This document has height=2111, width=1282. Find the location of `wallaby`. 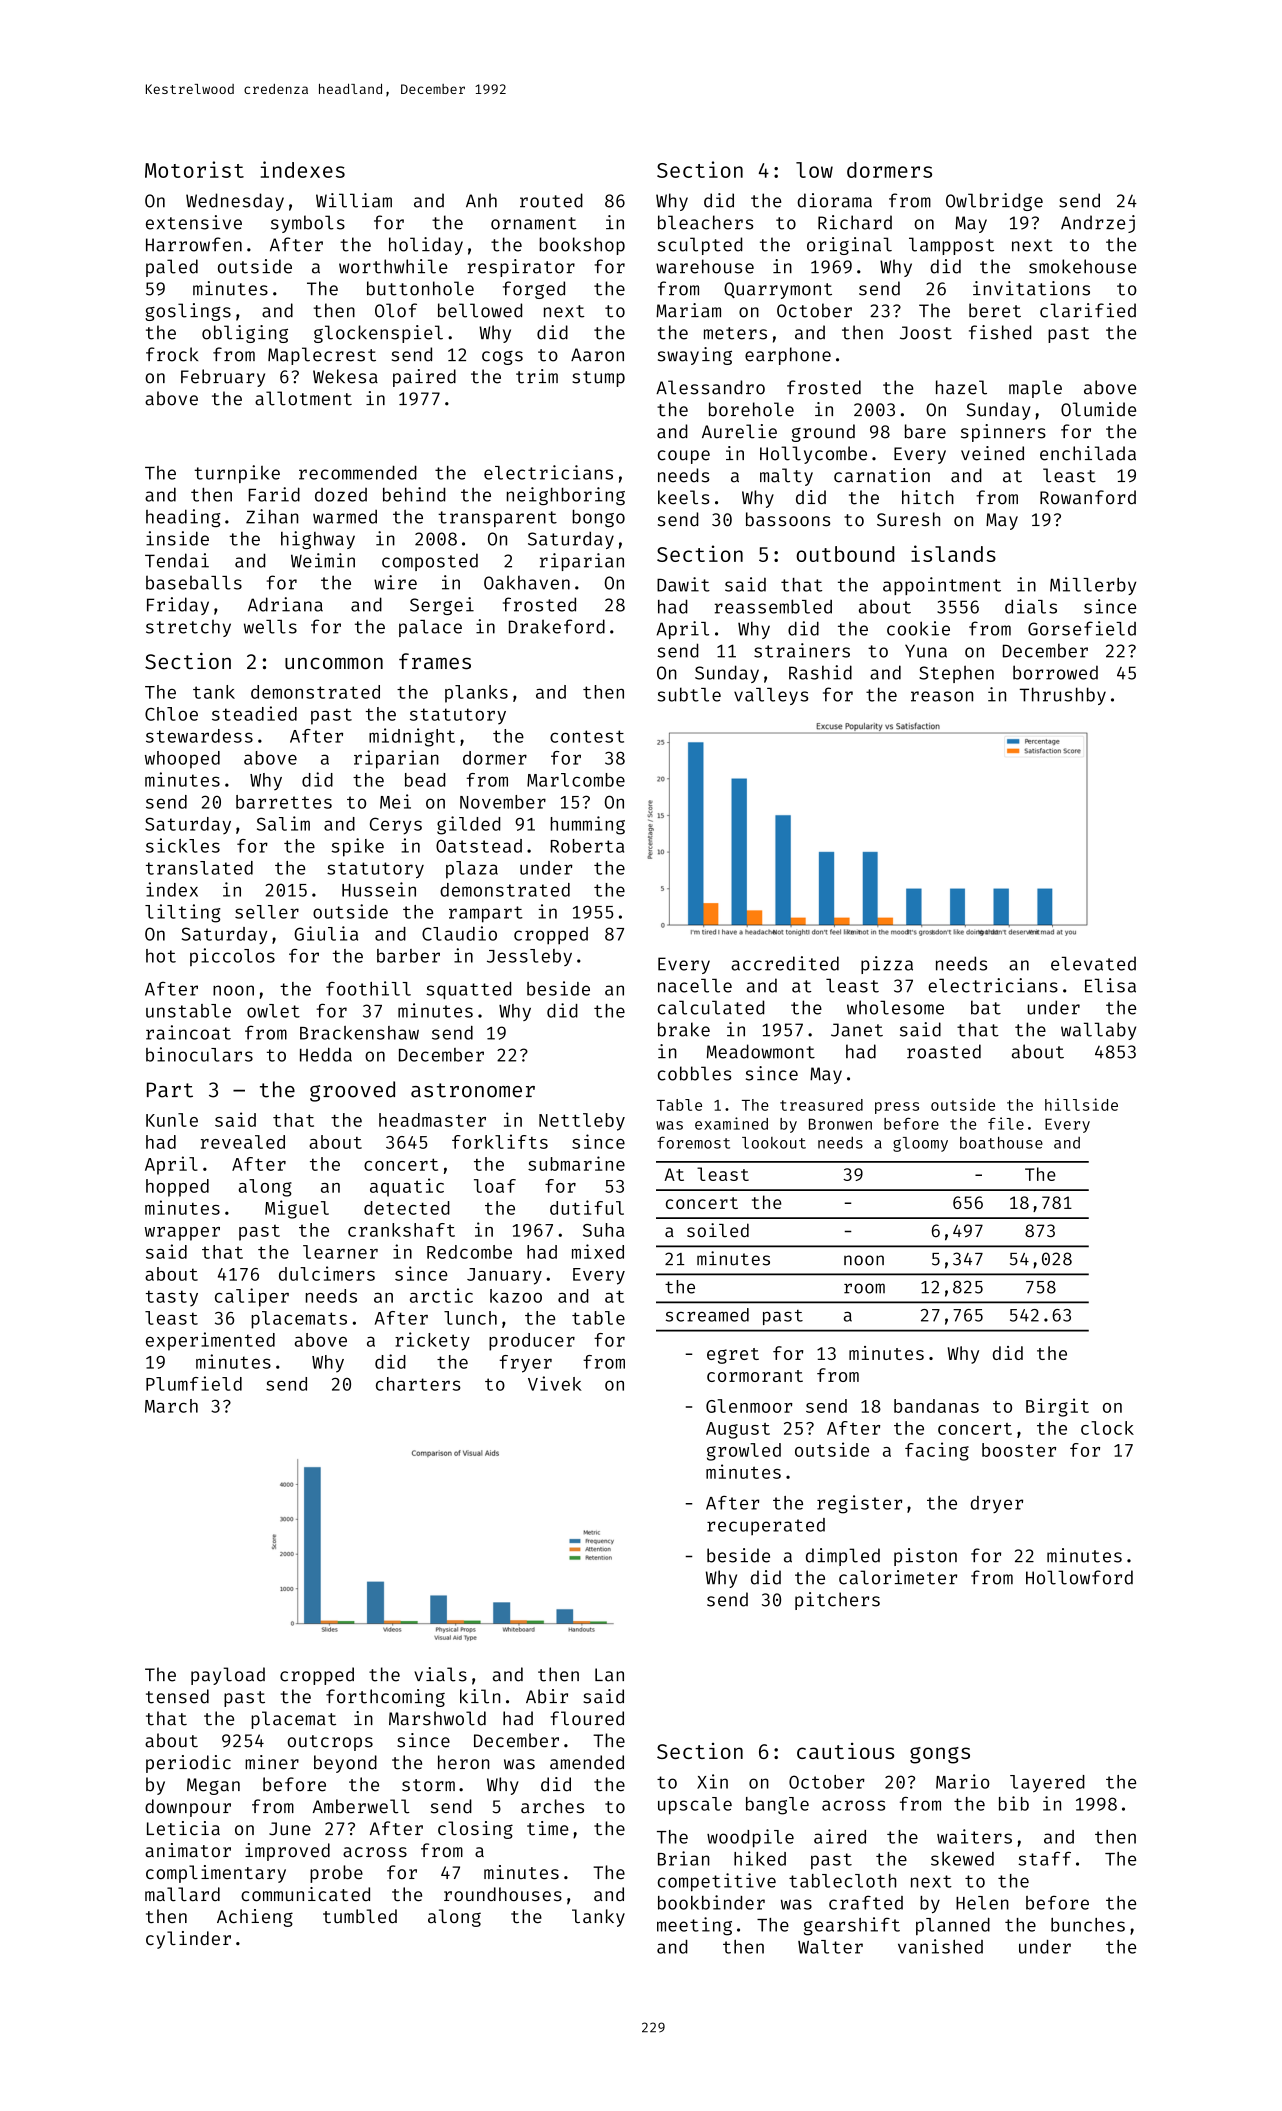

wallaby is located at coordinates (1098, 1031).
